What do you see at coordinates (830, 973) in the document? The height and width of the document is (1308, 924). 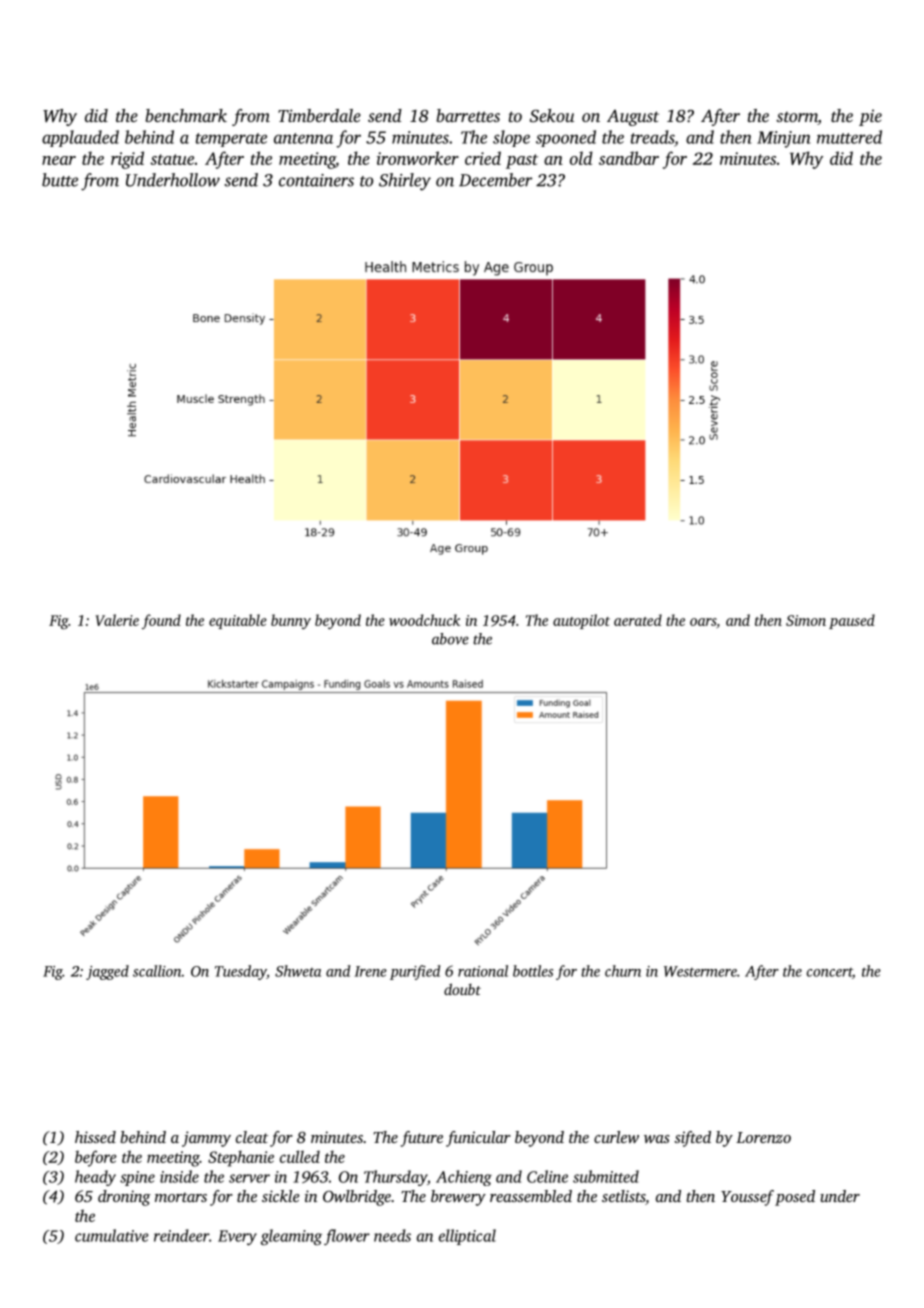 I see `concert` at bounding box center [830, 973].
